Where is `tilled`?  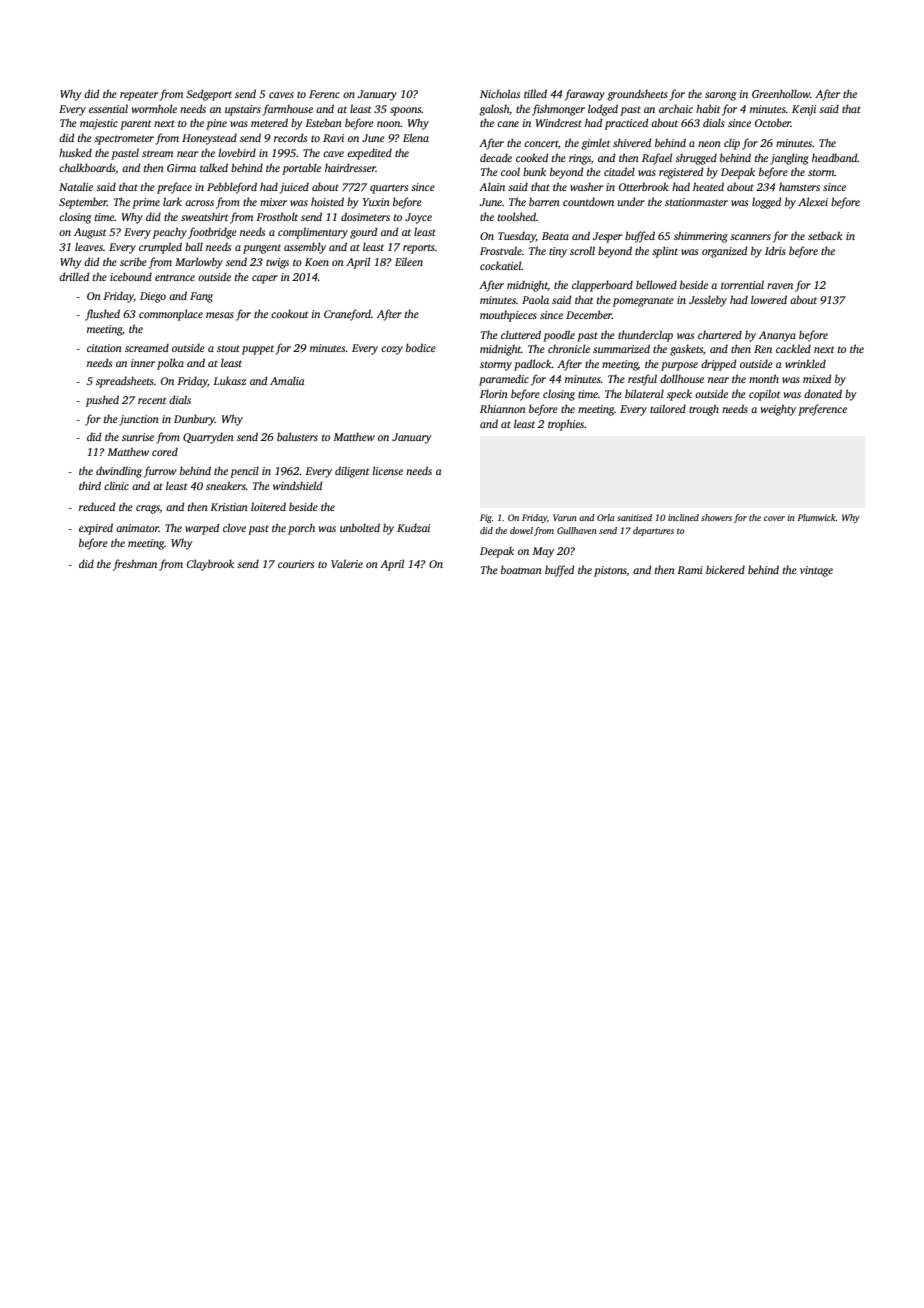
tilled is located at coordinates (535, 93).
